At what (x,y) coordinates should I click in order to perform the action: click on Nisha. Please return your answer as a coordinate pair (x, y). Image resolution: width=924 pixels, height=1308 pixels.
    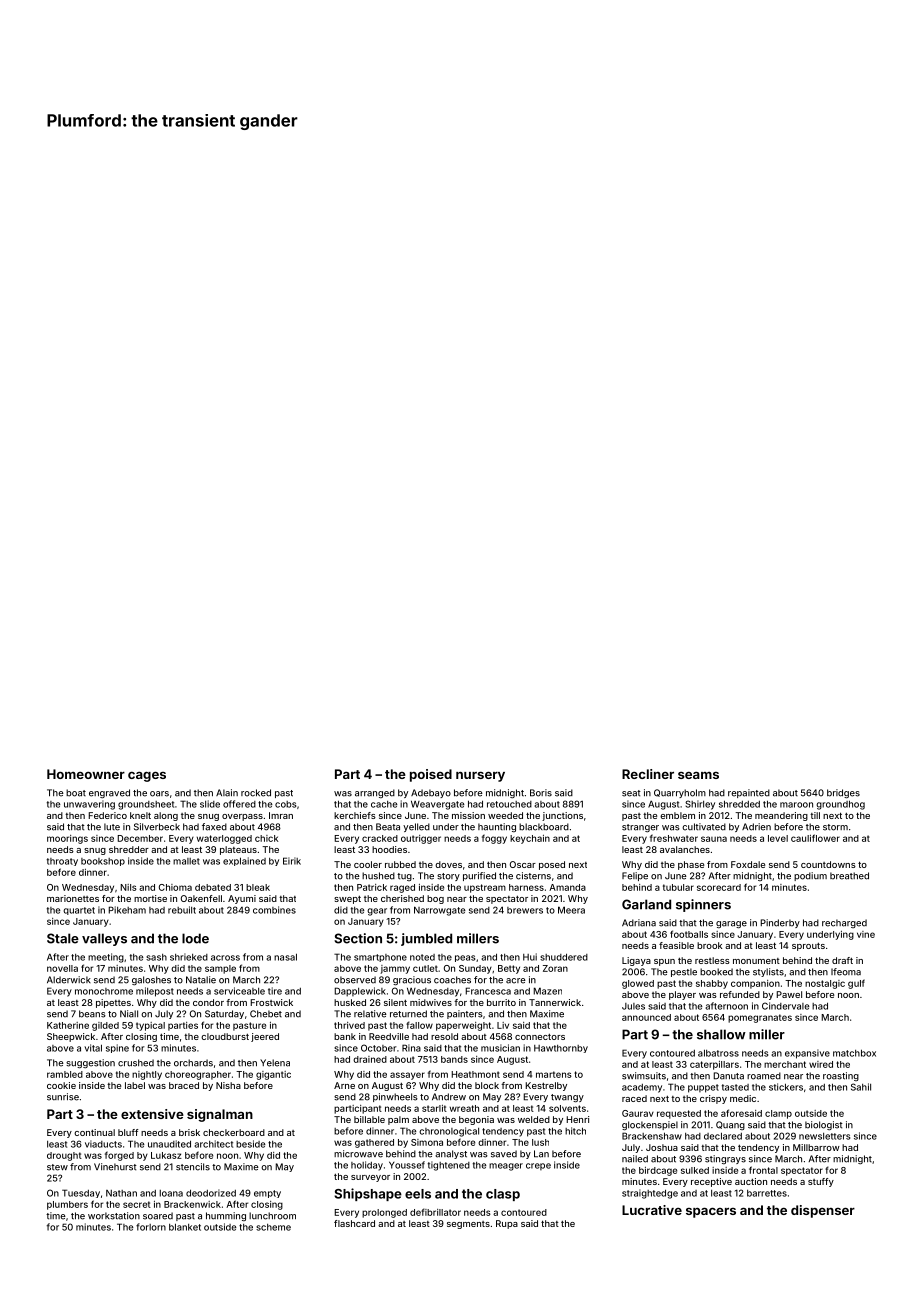
    Looking at the image, I should click on (228, 1085).
